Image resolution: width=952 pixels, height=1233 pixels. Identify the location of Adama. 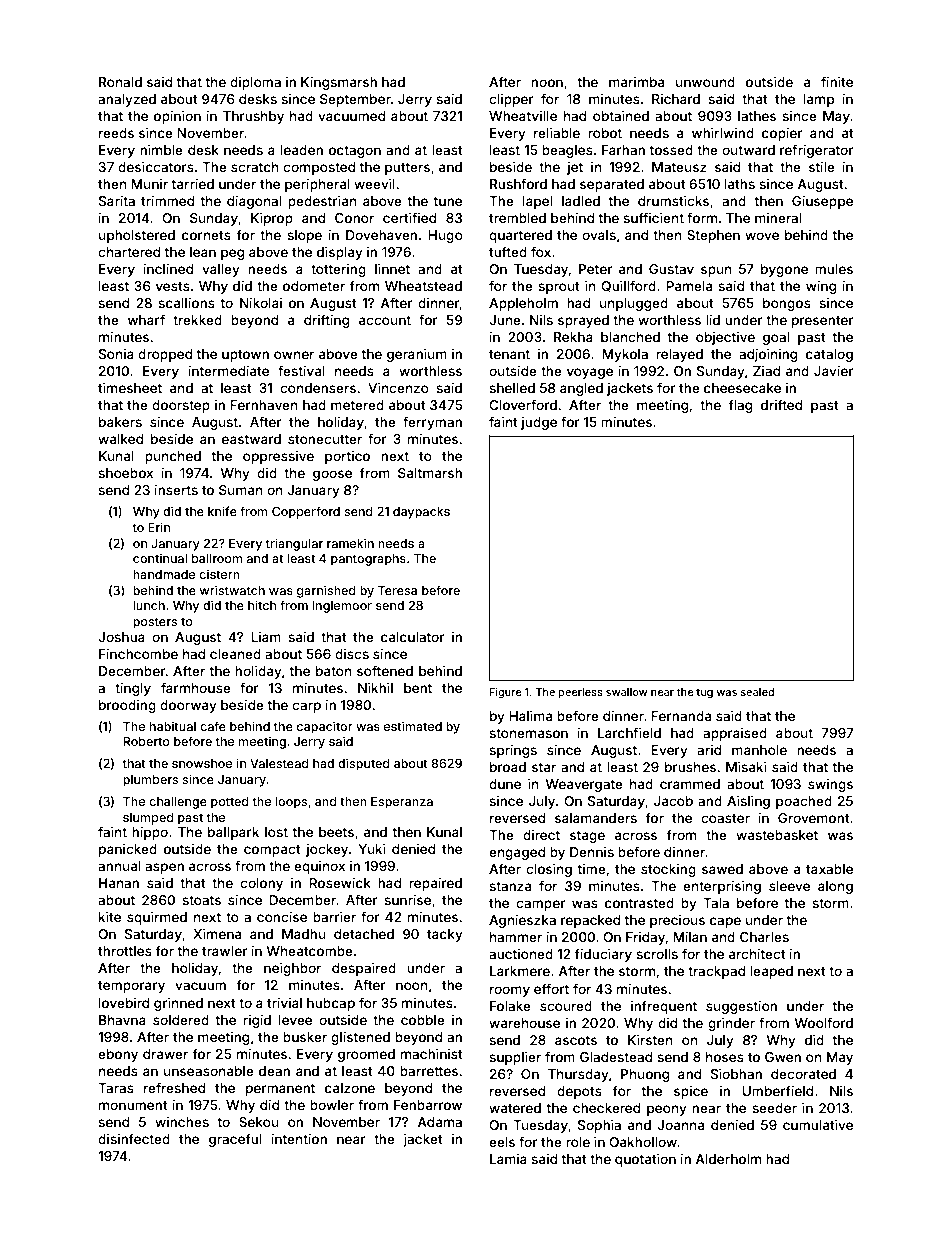
(440, 1122).
